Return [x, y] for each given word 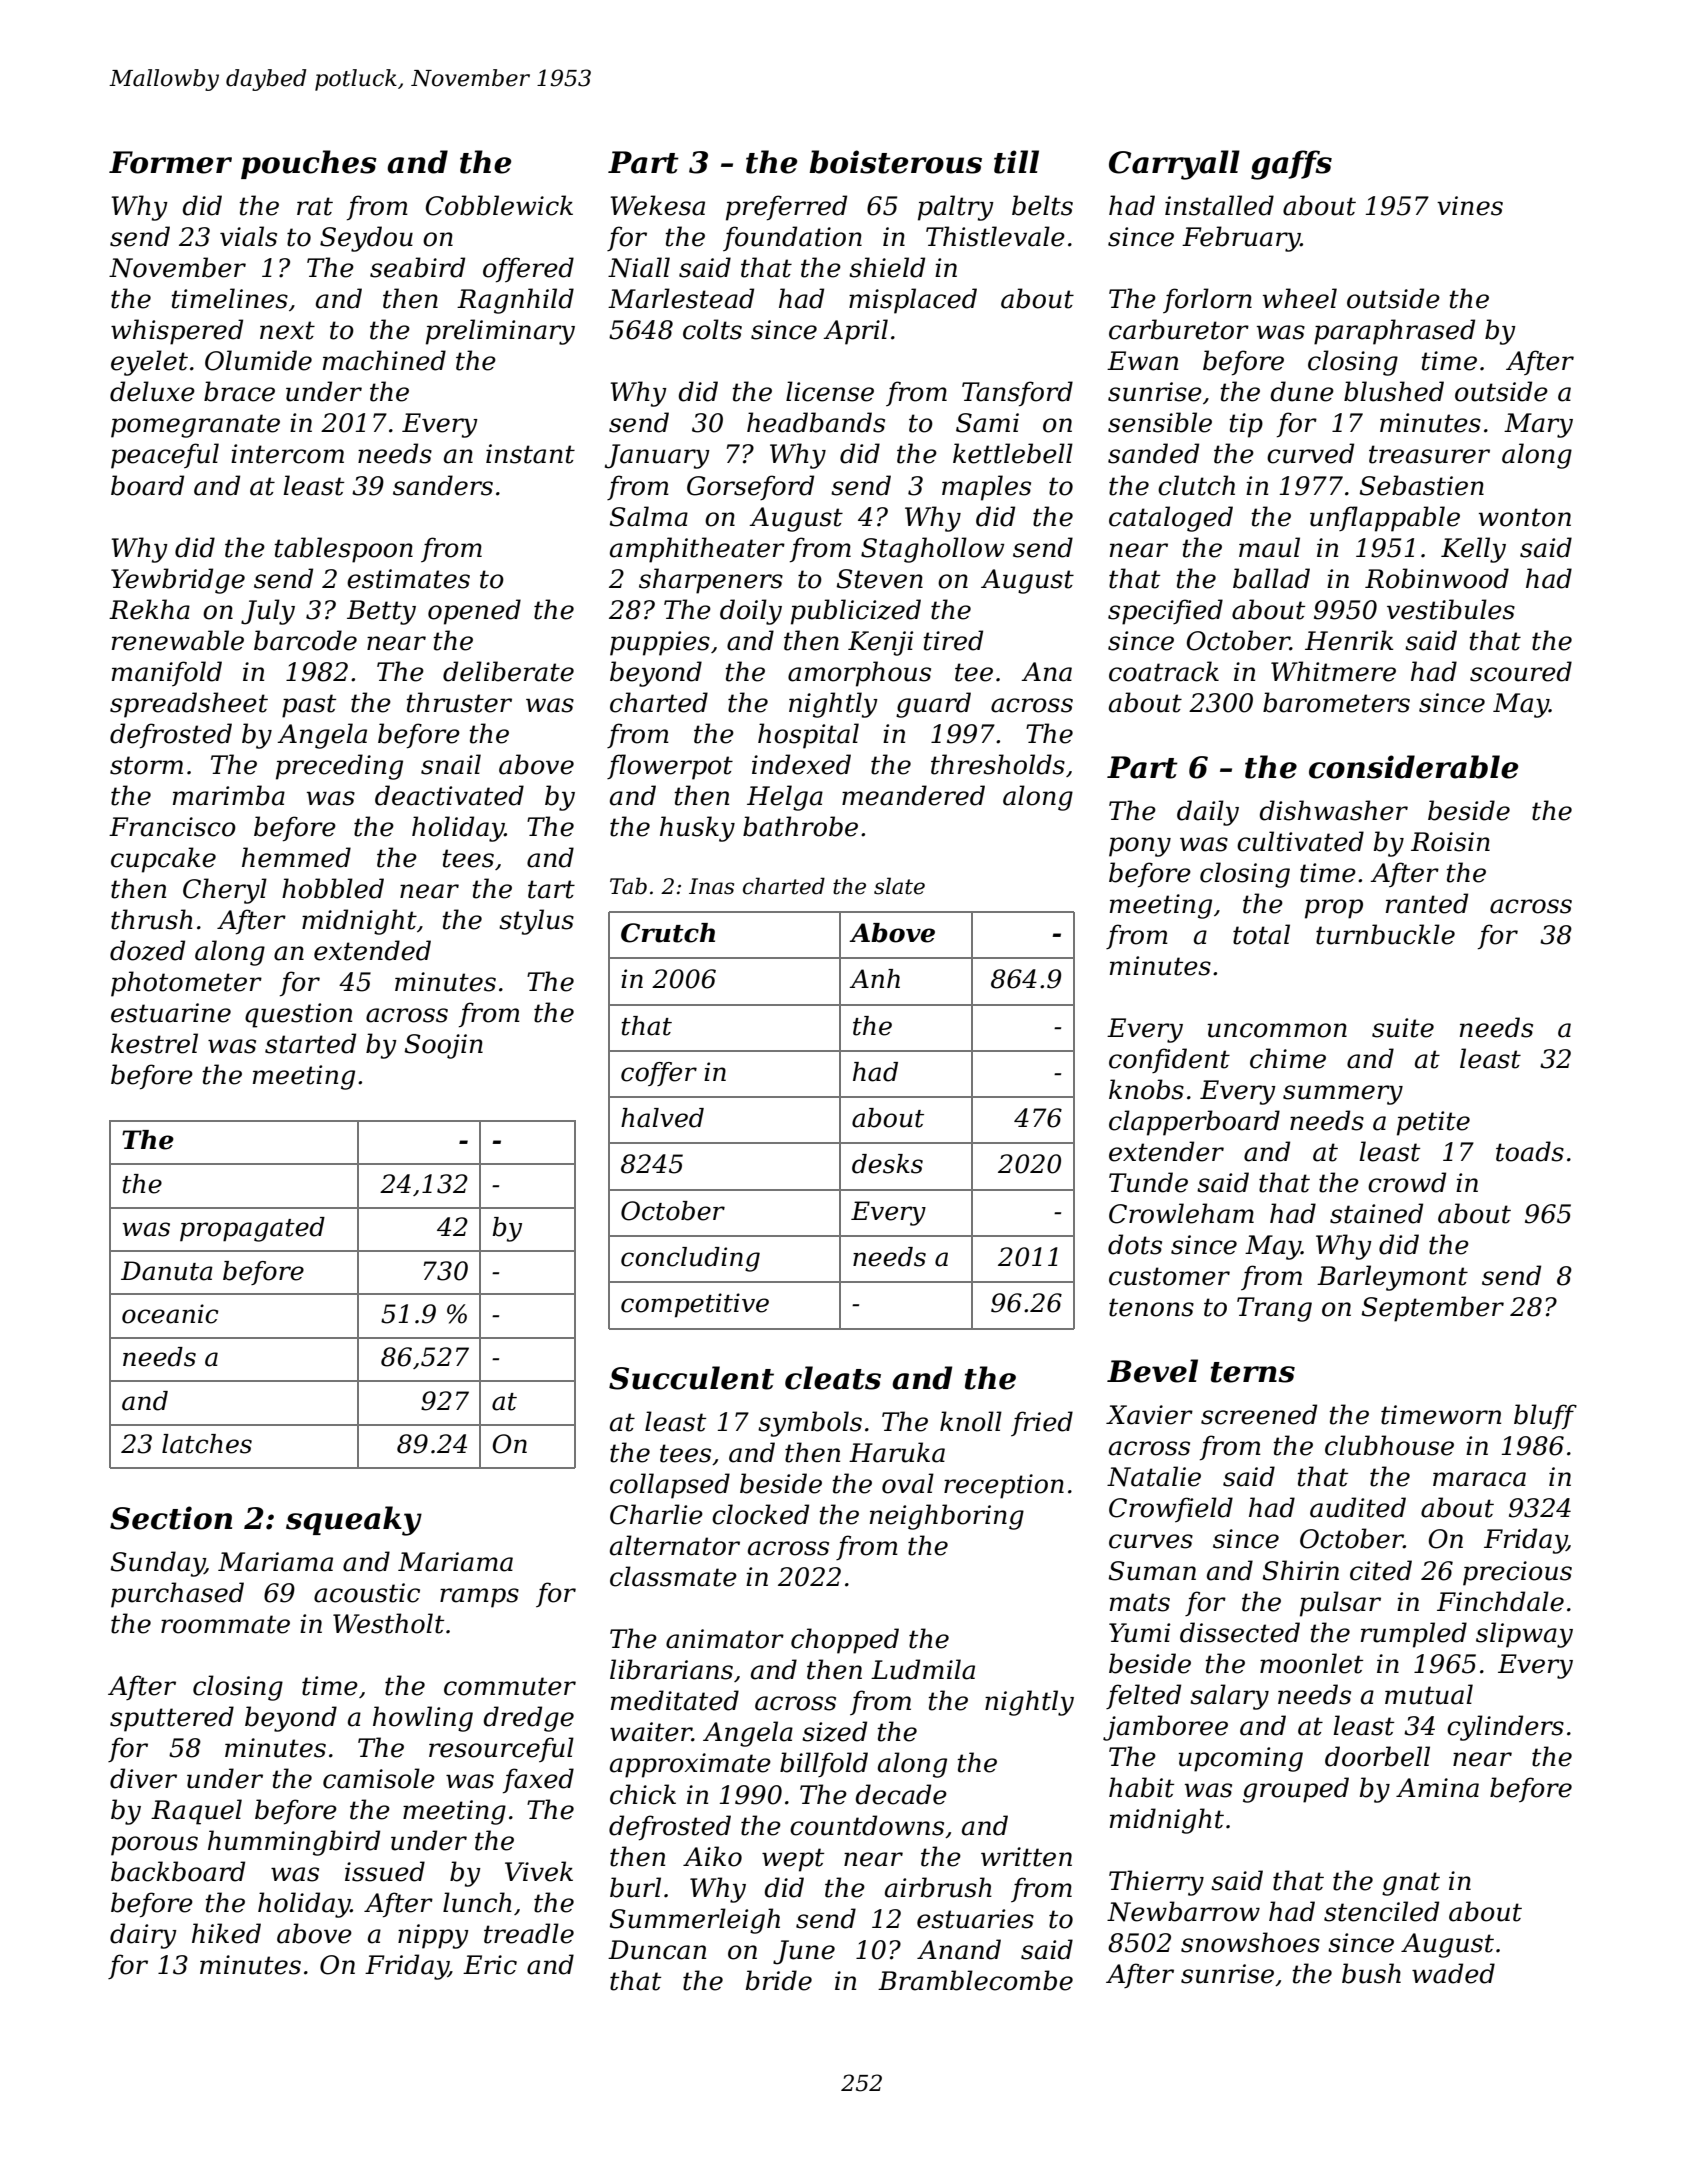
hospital [808, 736]
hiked [226, 1933]
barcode [305, 640]
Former [170, 162]
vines [1470, 206]
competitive [695, 1305]
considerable [1413, 767]
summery [1343, 1095]
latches [207, 1444]
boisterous [895, 162]
